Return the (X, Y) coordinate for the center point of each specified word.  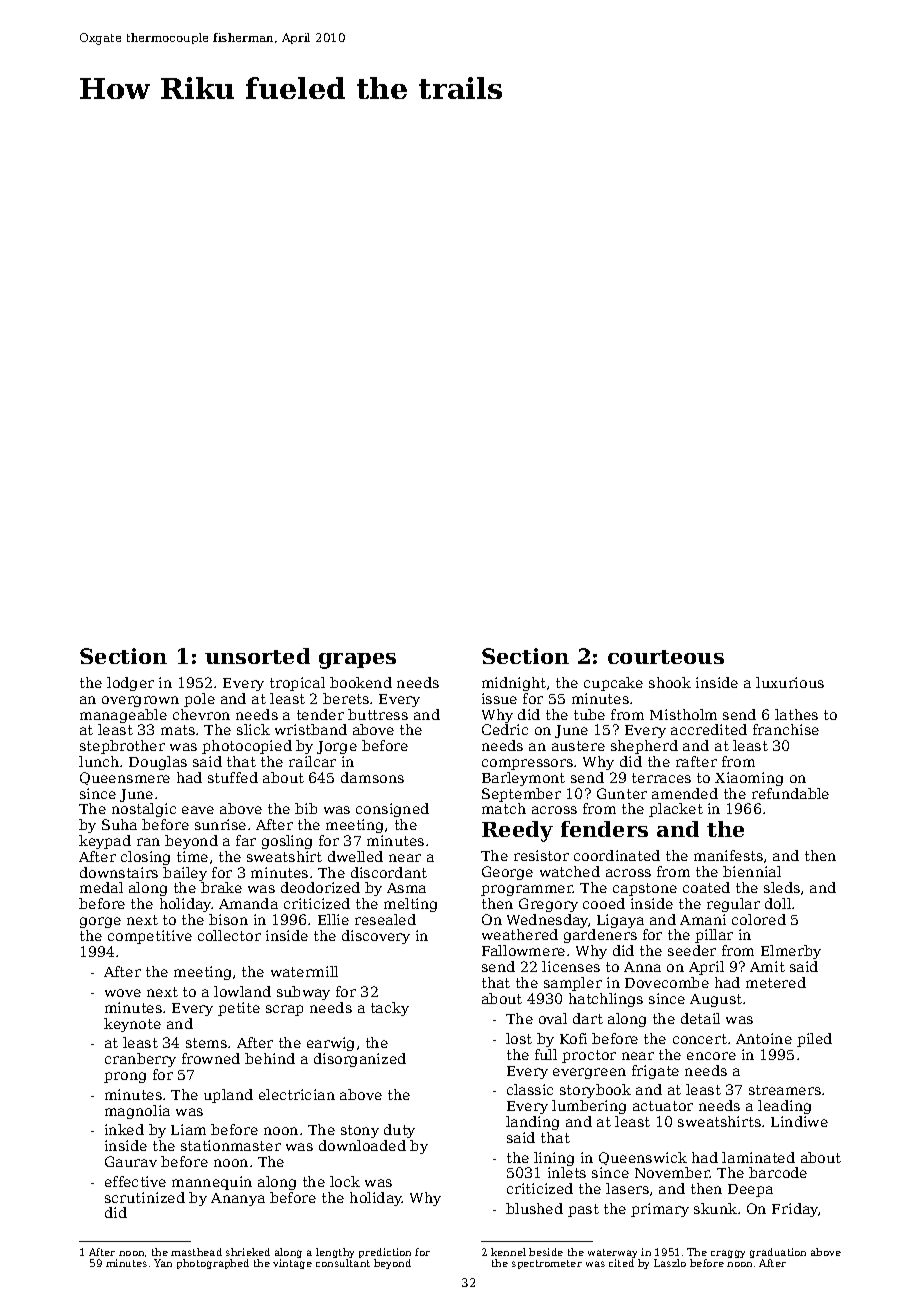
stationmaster (231, 1145)
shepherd (644, 747)
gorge (100, 922)
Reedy (517, 831)
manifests (728, 855)
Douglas (158, 763)
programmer (527, 890)
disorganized (360, 1060)
